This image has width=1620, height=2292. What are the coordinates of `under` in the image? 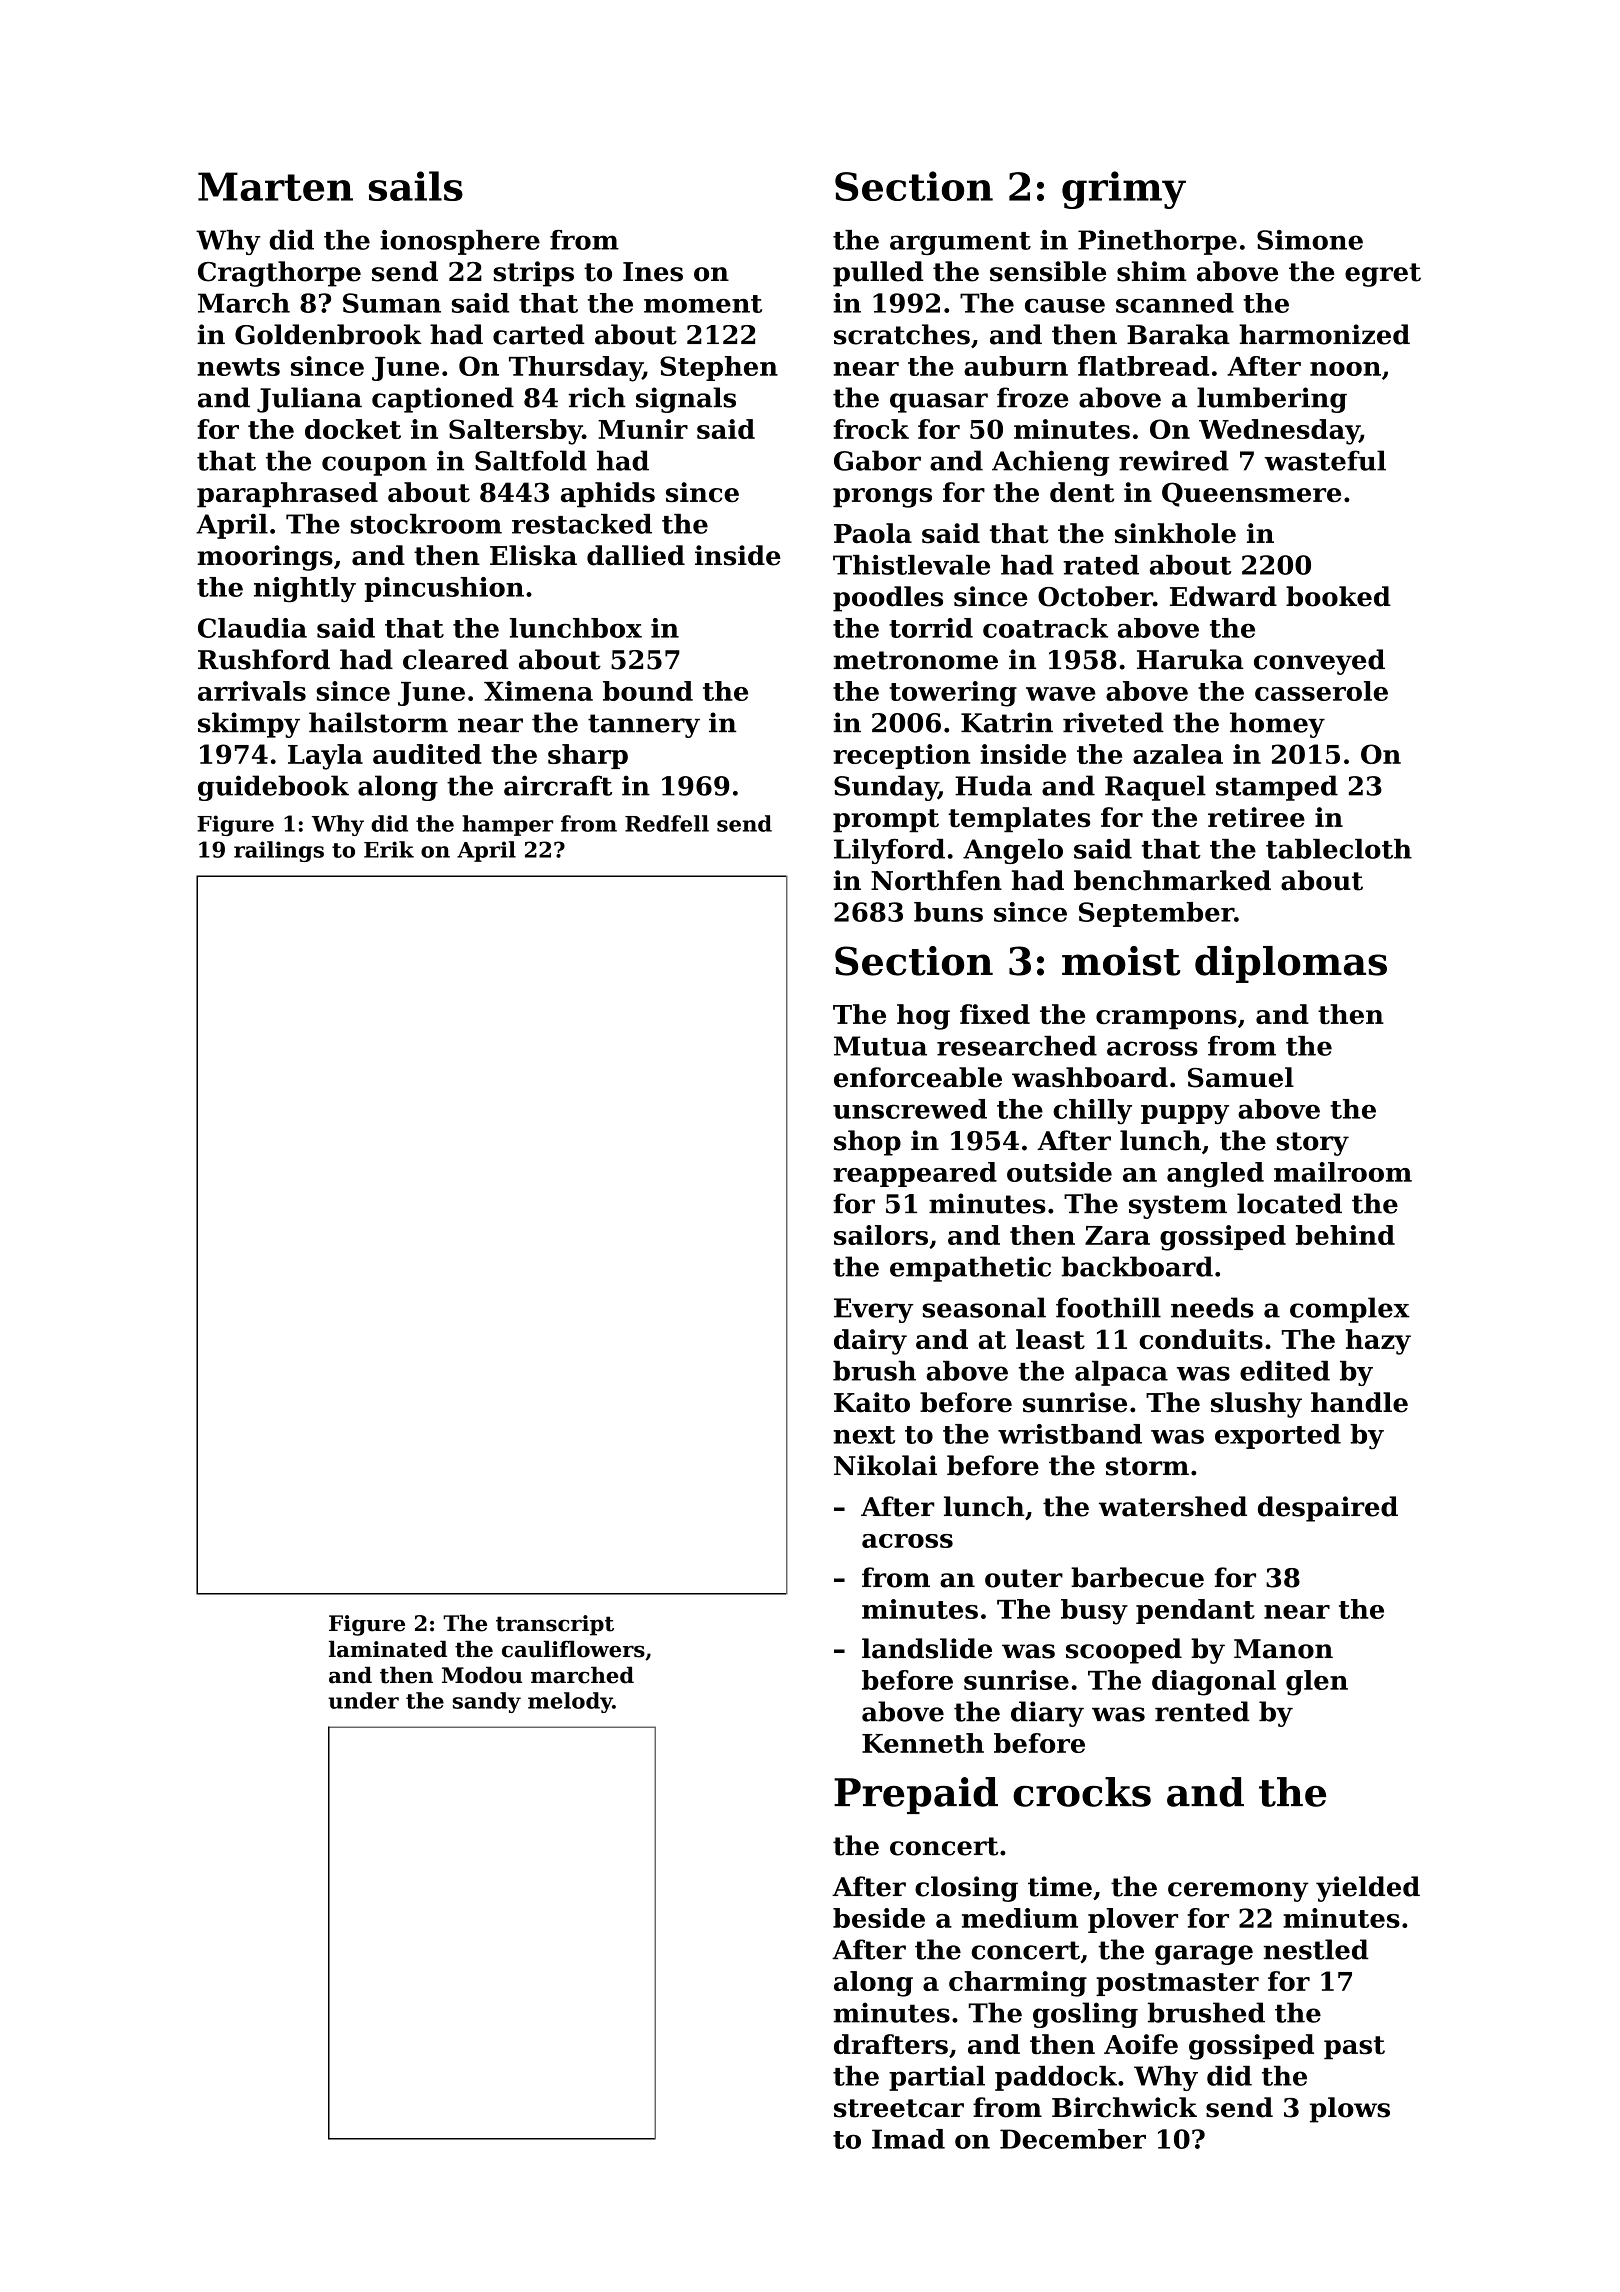 It's located at (363, 1700).
